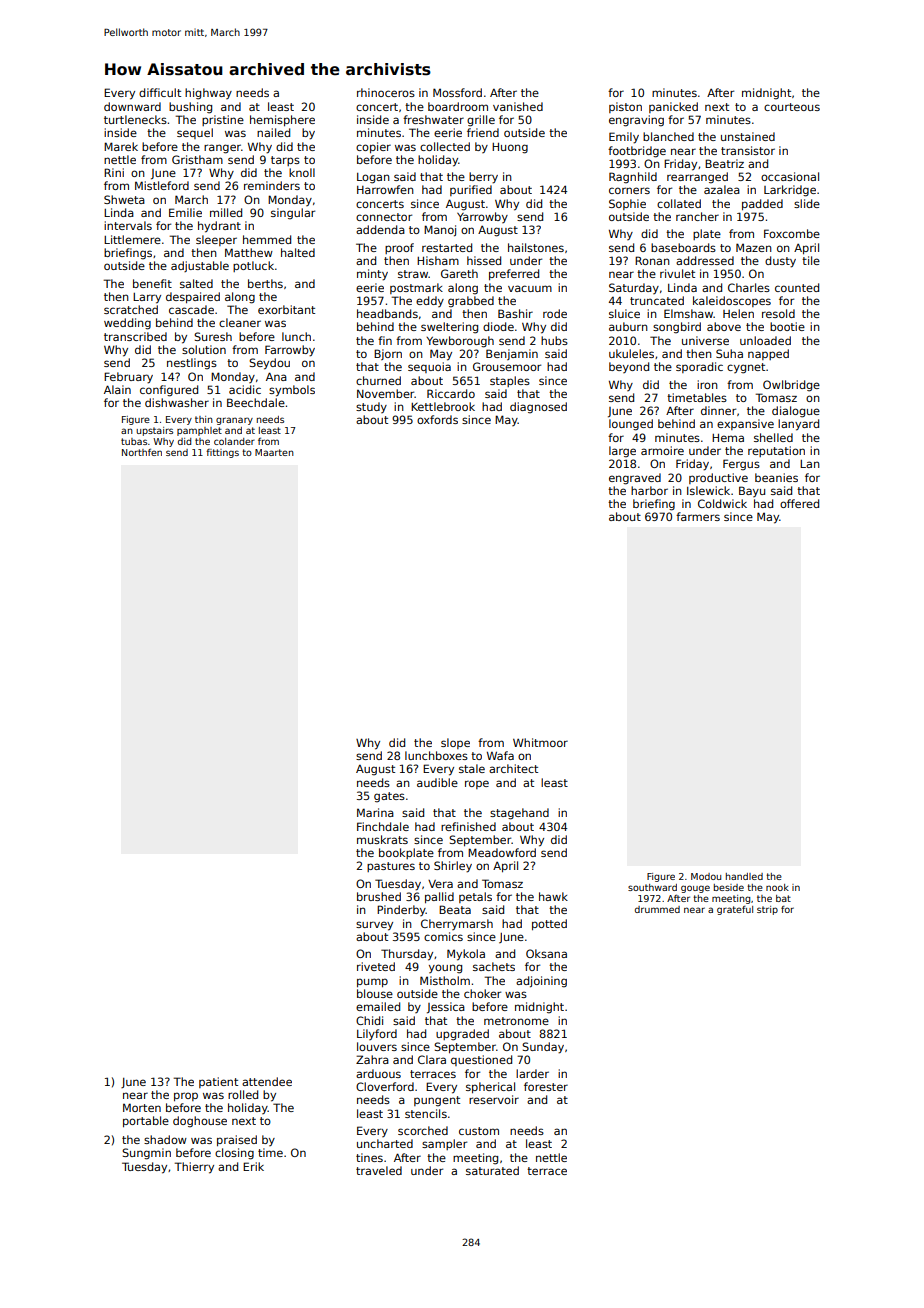  What do you see at coordinates (783, 898) in the screenshot?
I see `bat` at bounding box center [783, 898].
